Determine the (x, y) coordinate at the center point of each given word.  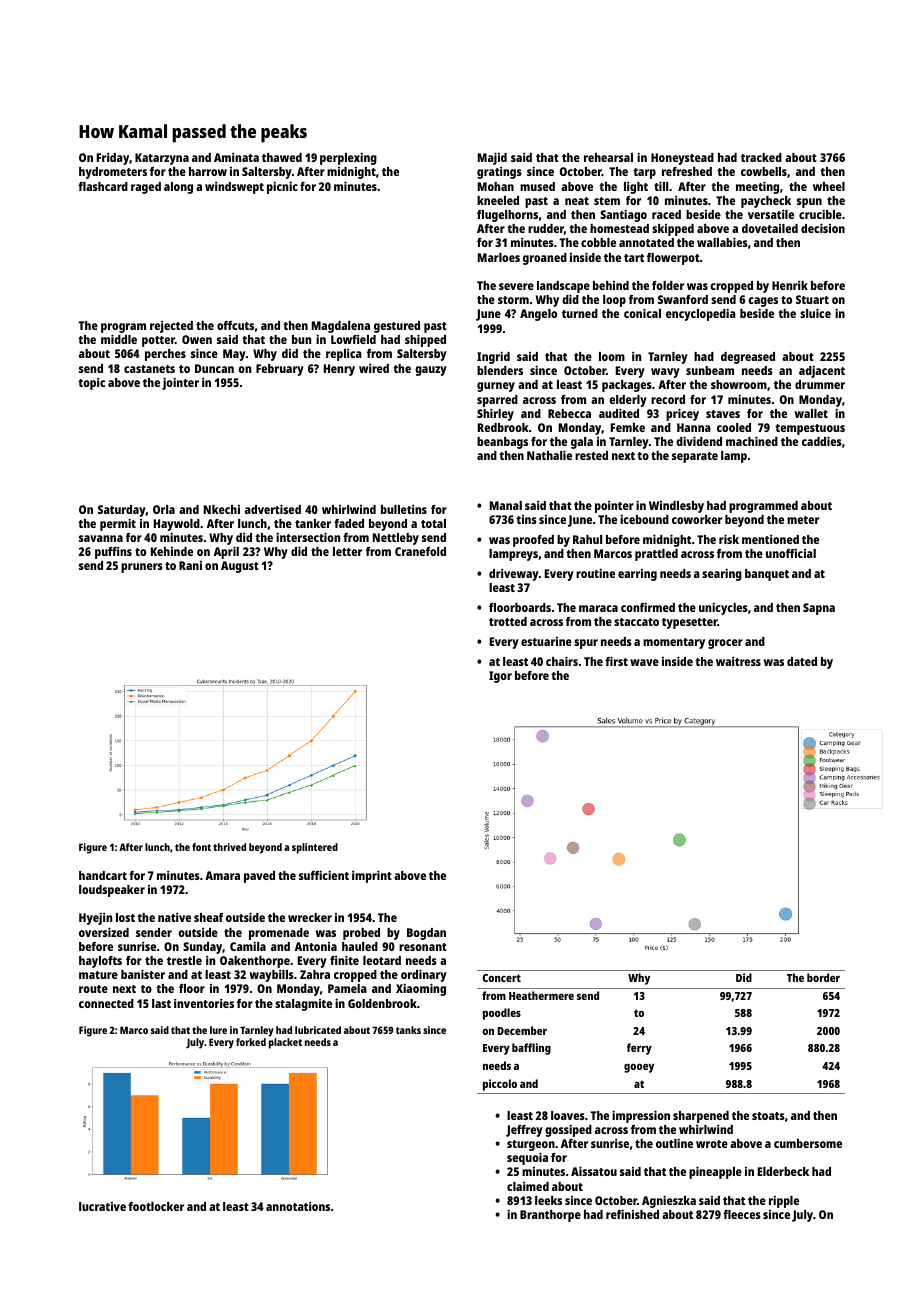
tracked (761, 157)
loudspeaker (112, 891)
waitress (738, 661)
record (668, 399)
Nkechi (222, 509)
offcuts (235, 325)
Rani (190, 565)
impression (641, 1116)
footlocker (156, 1206)
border (823, 977)
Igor (500, 677)
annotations (298, 1206)
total (433, 523)
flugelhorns (507, 216)
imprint (372, 876)
